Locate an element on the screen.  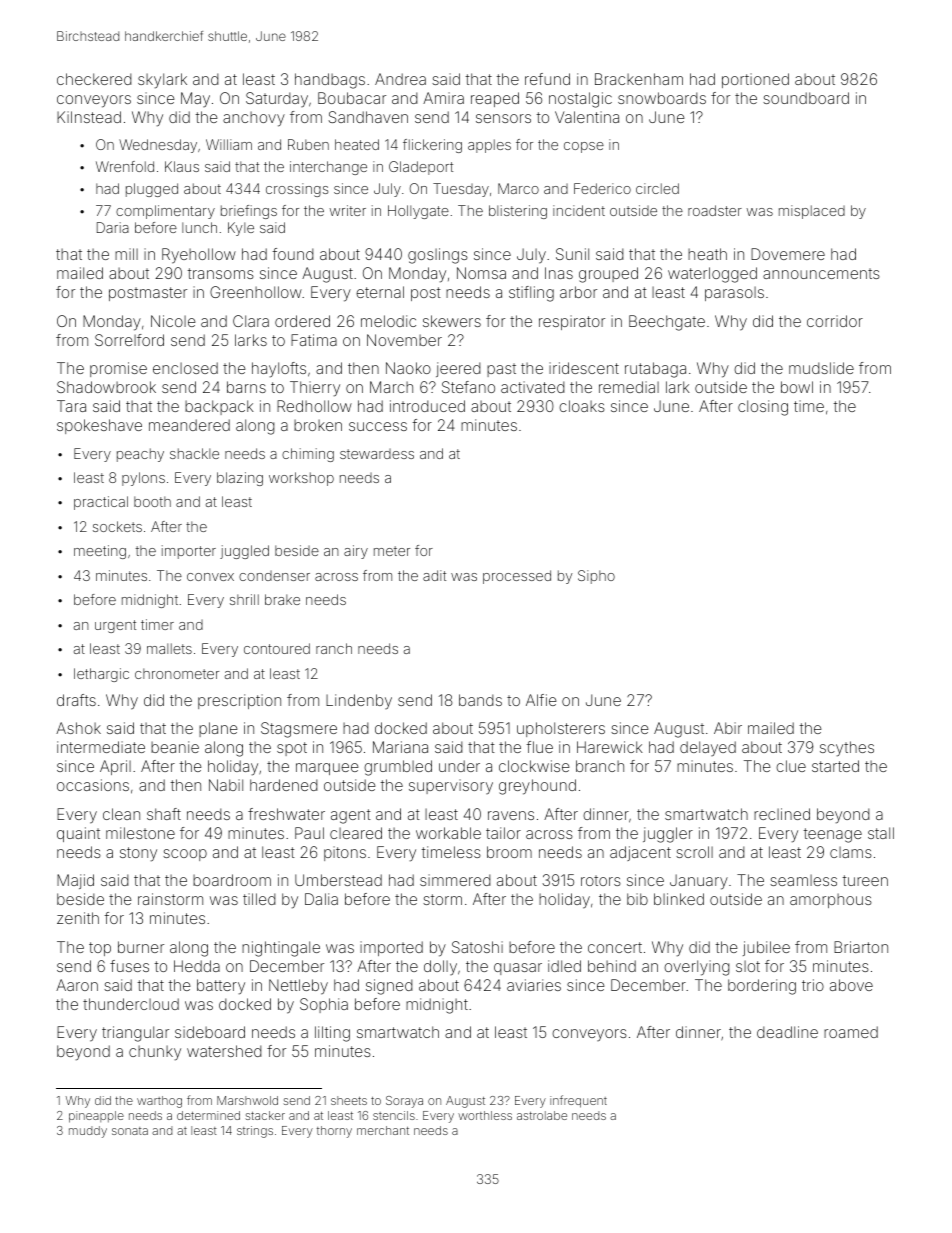
Sipho is located at coordinates (596, 577).
